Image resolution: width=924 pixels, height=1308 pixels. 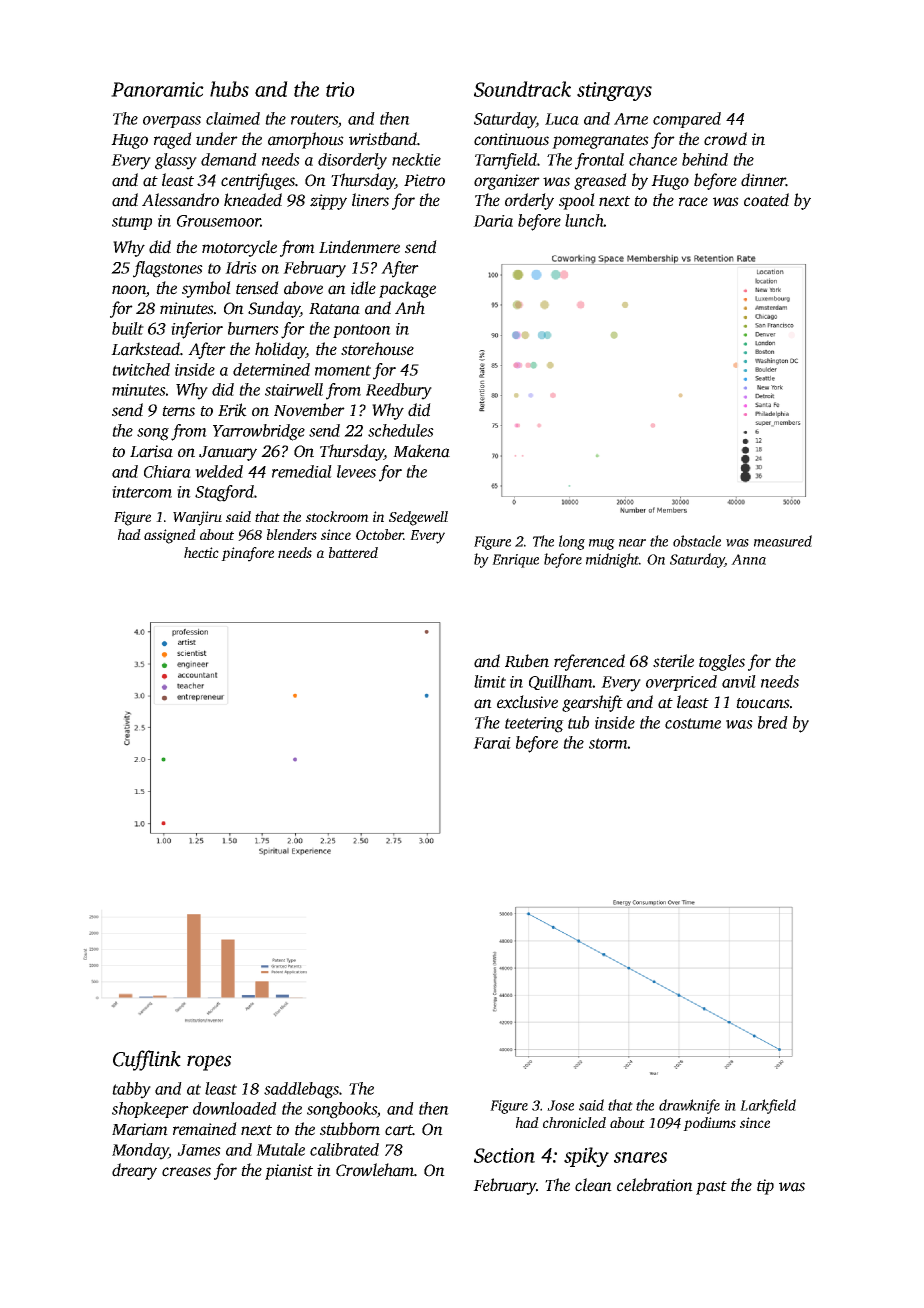 What do you see at coordinates (492, 743) in the screenshot?
I see `Farai` at bounding box center [492, 743].
